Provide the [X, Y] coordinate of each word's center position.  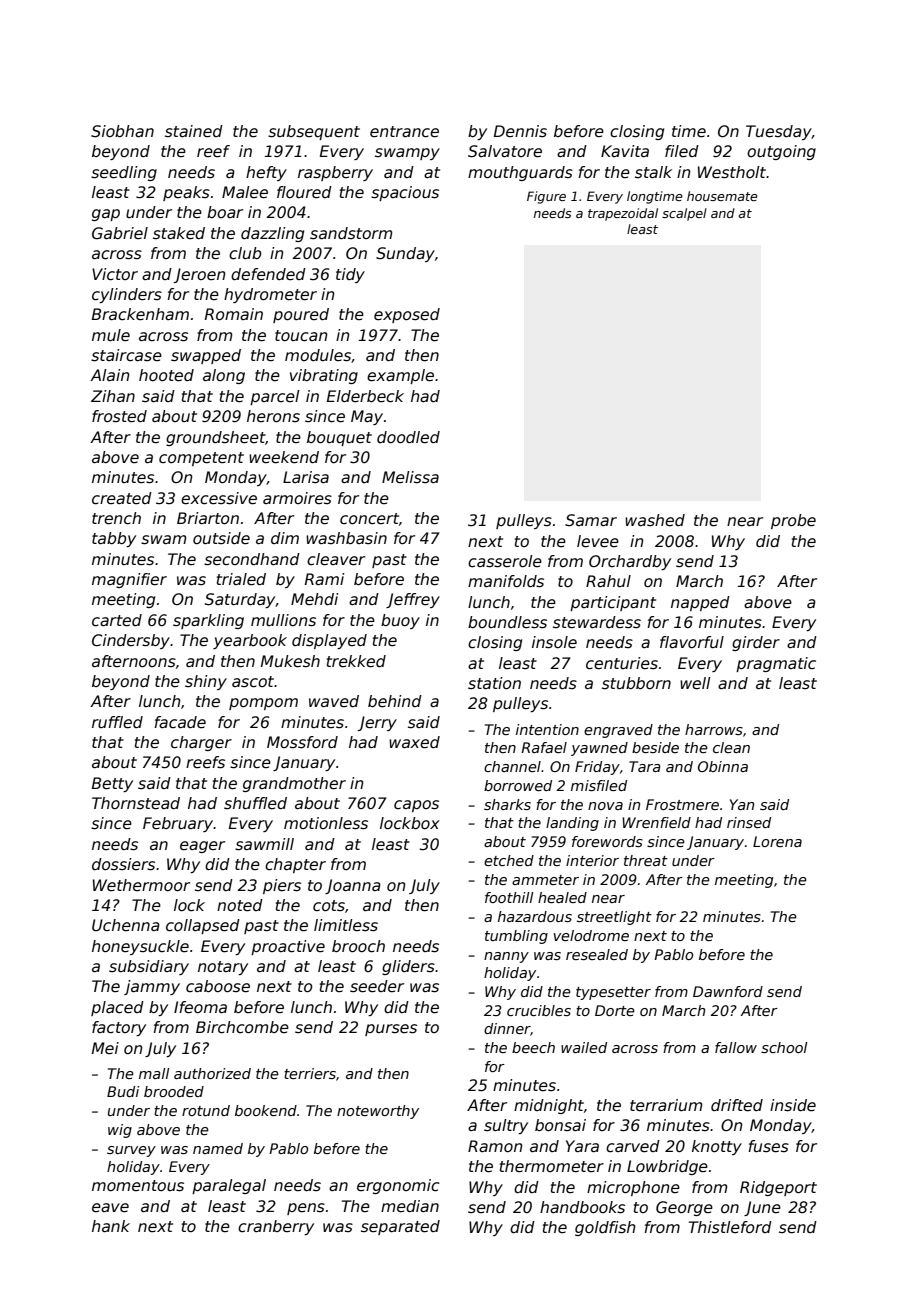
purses [391, 1030]
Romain [234, 314]
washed [655, 520]
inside [793, 1105]
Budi [123, 1091]
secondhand [252, 559]
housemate [722, 196]
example [400, 376]
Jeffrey [413, 600]
